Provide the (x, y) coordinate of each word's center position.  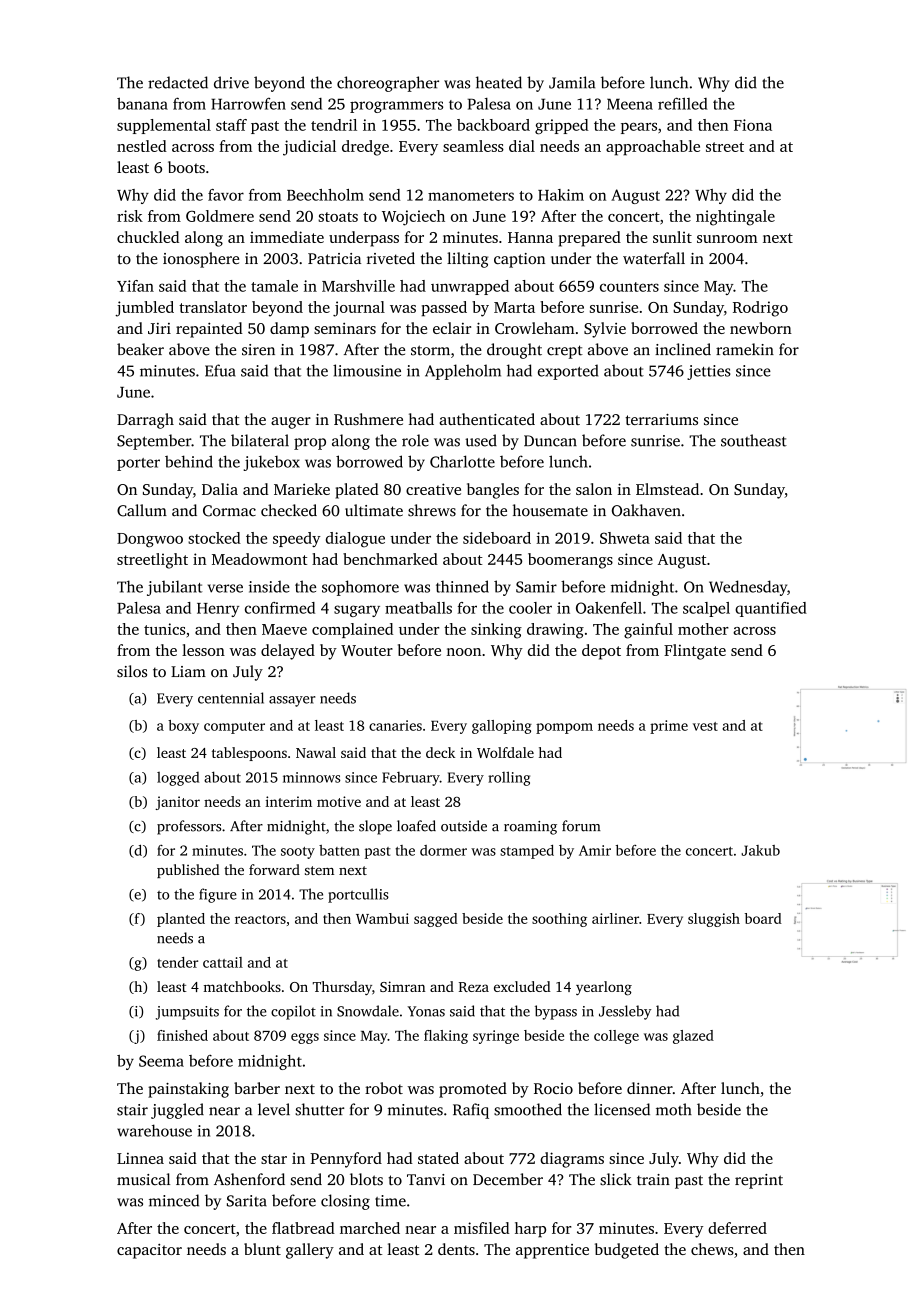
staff (231, 125)
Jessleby (625, 1012)
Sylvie (605, 330)
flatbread (303, 1228)
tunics (165, 629)
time (390, 1201)
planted (181, 920)
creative (433, 489)
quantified (771, 609)
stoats (338, 217)
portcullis (358, 895)
